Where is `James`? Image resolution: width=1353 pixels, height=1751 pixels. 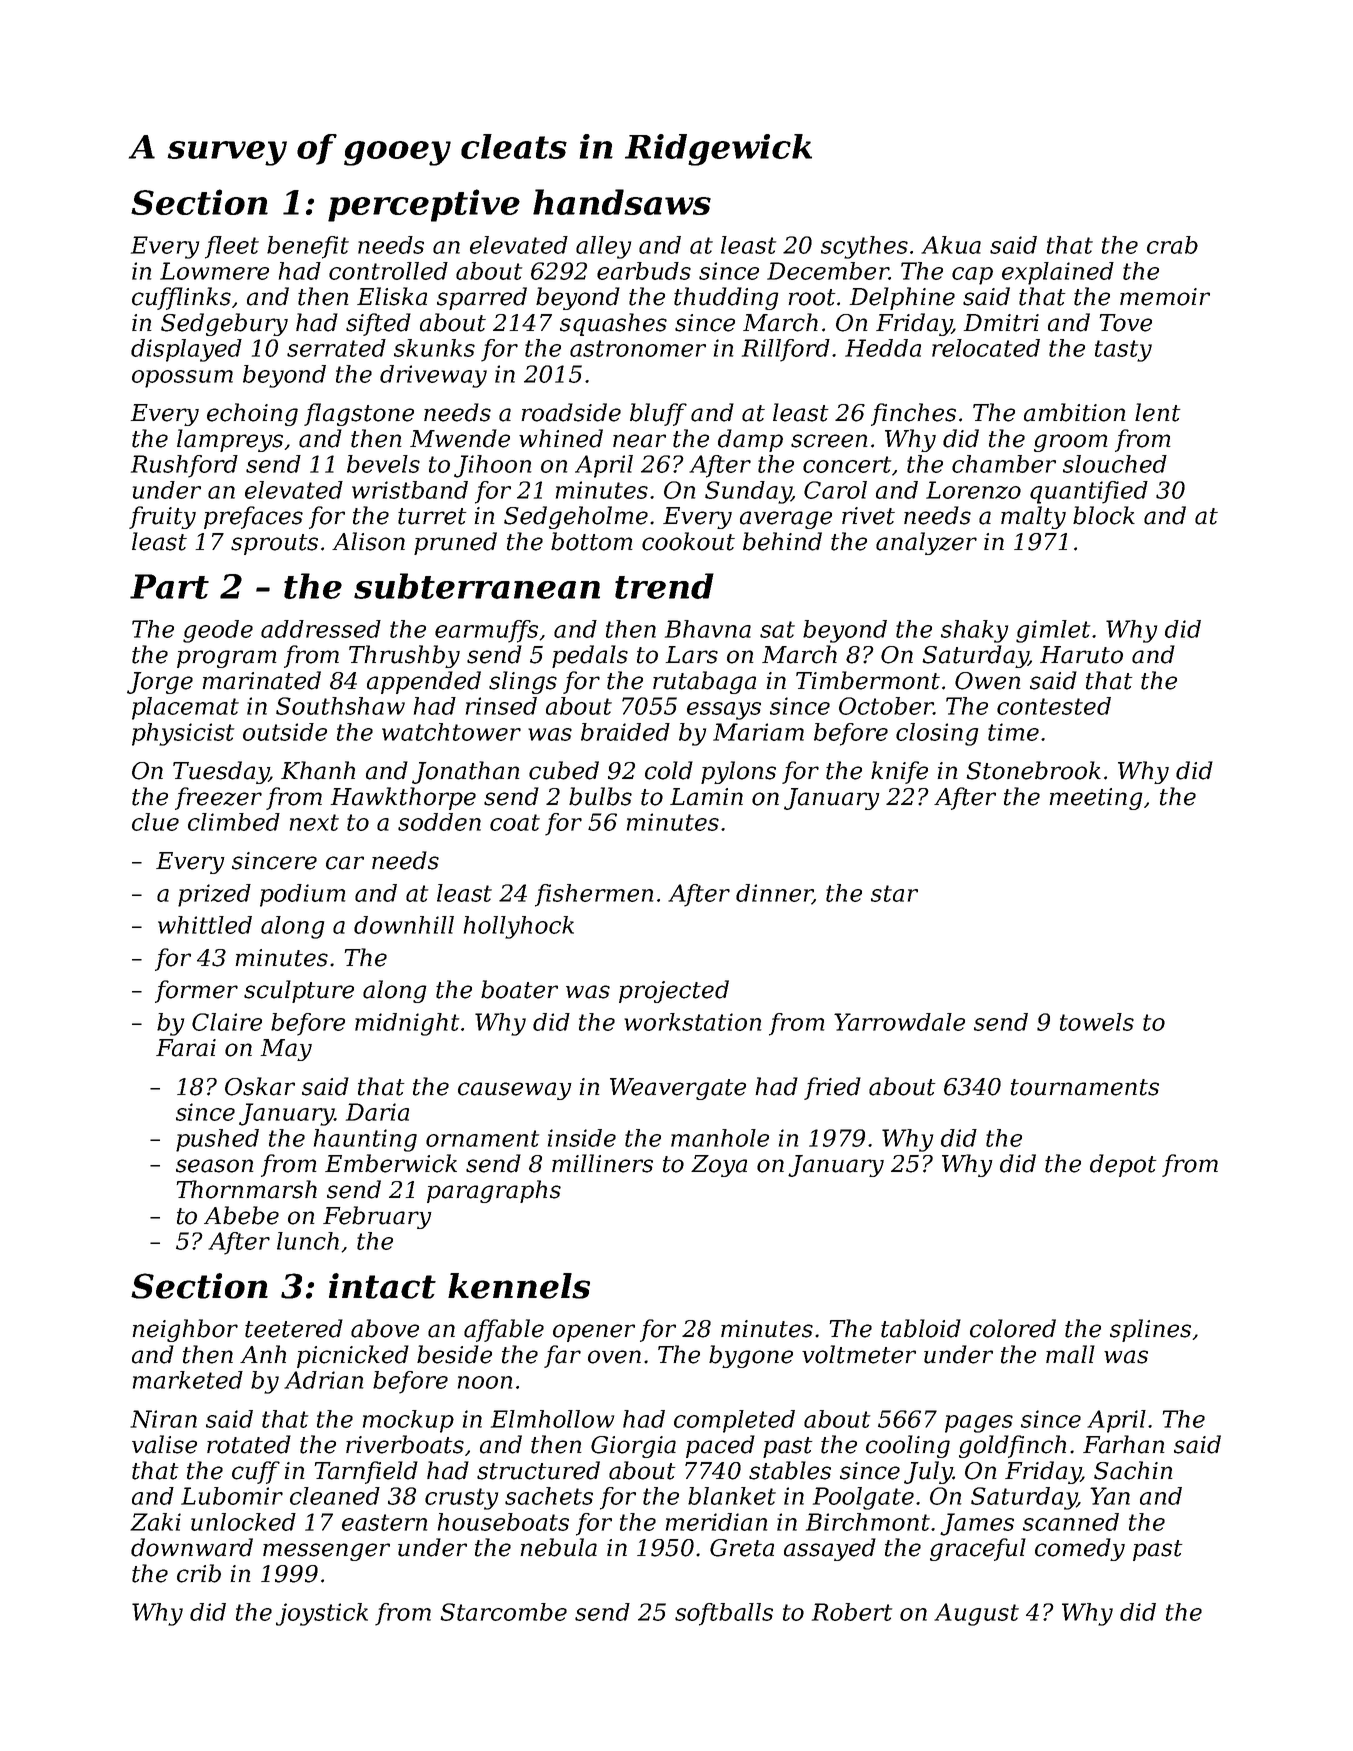 James is located at coordinates (977, 1524).
